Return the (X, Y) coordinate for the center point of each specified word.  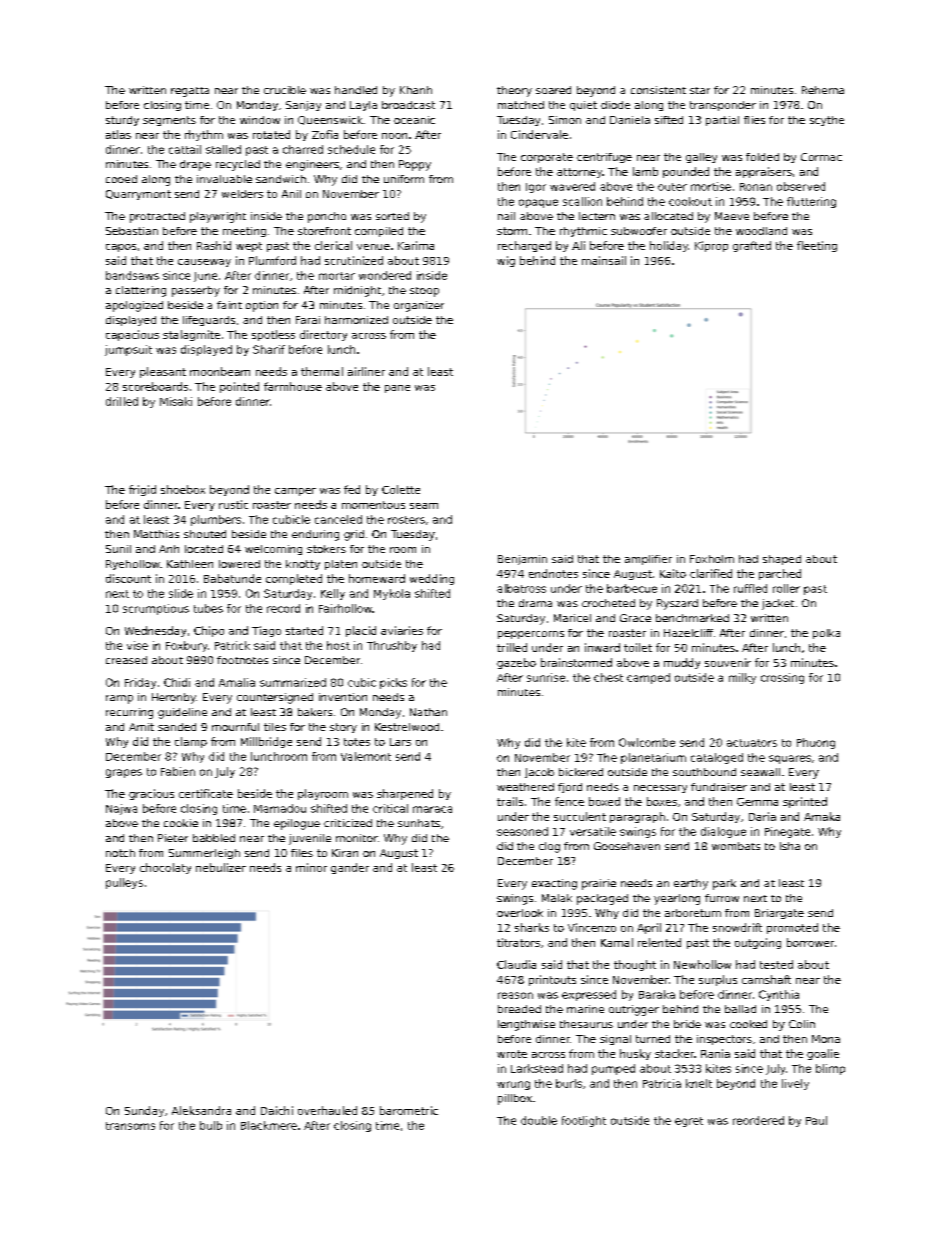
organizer (419, 306)
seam (424, 506)
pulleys (124, 883)
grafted (752, 246)
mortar (337, 276)
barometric (409, 1110)
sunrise (546, 677)
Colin (802, 1024)
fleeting (817, 246)
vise (137, 645)
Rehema (823, 90)
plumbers (216, 520)
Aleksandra (201, 1110)
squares (790, 759)
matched (521, 105)
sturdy (122, 121)
